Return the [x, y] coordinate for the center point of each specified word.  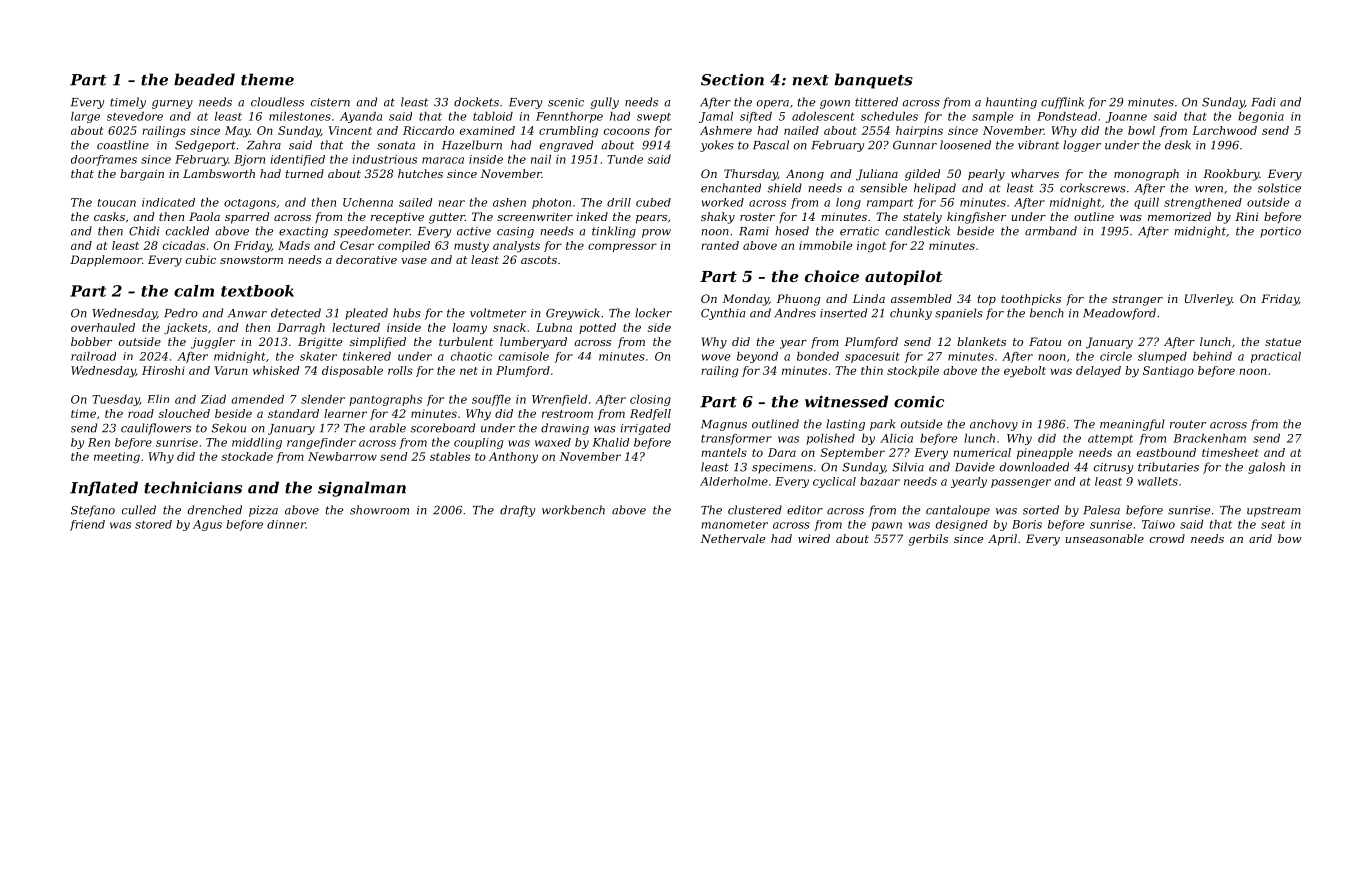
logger [1082, 146]
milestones [300, 116]
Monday [746, 300]
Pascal [771, 145]
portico [1280, 232]
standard [293, 413]
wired [814, 538]
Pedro [181, 313]
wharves [1035, 173]
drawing [565, 429]
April [1002, 540]
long [848, 203]
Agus [207, 525]
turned [305, 173]
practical [1276, 357]
